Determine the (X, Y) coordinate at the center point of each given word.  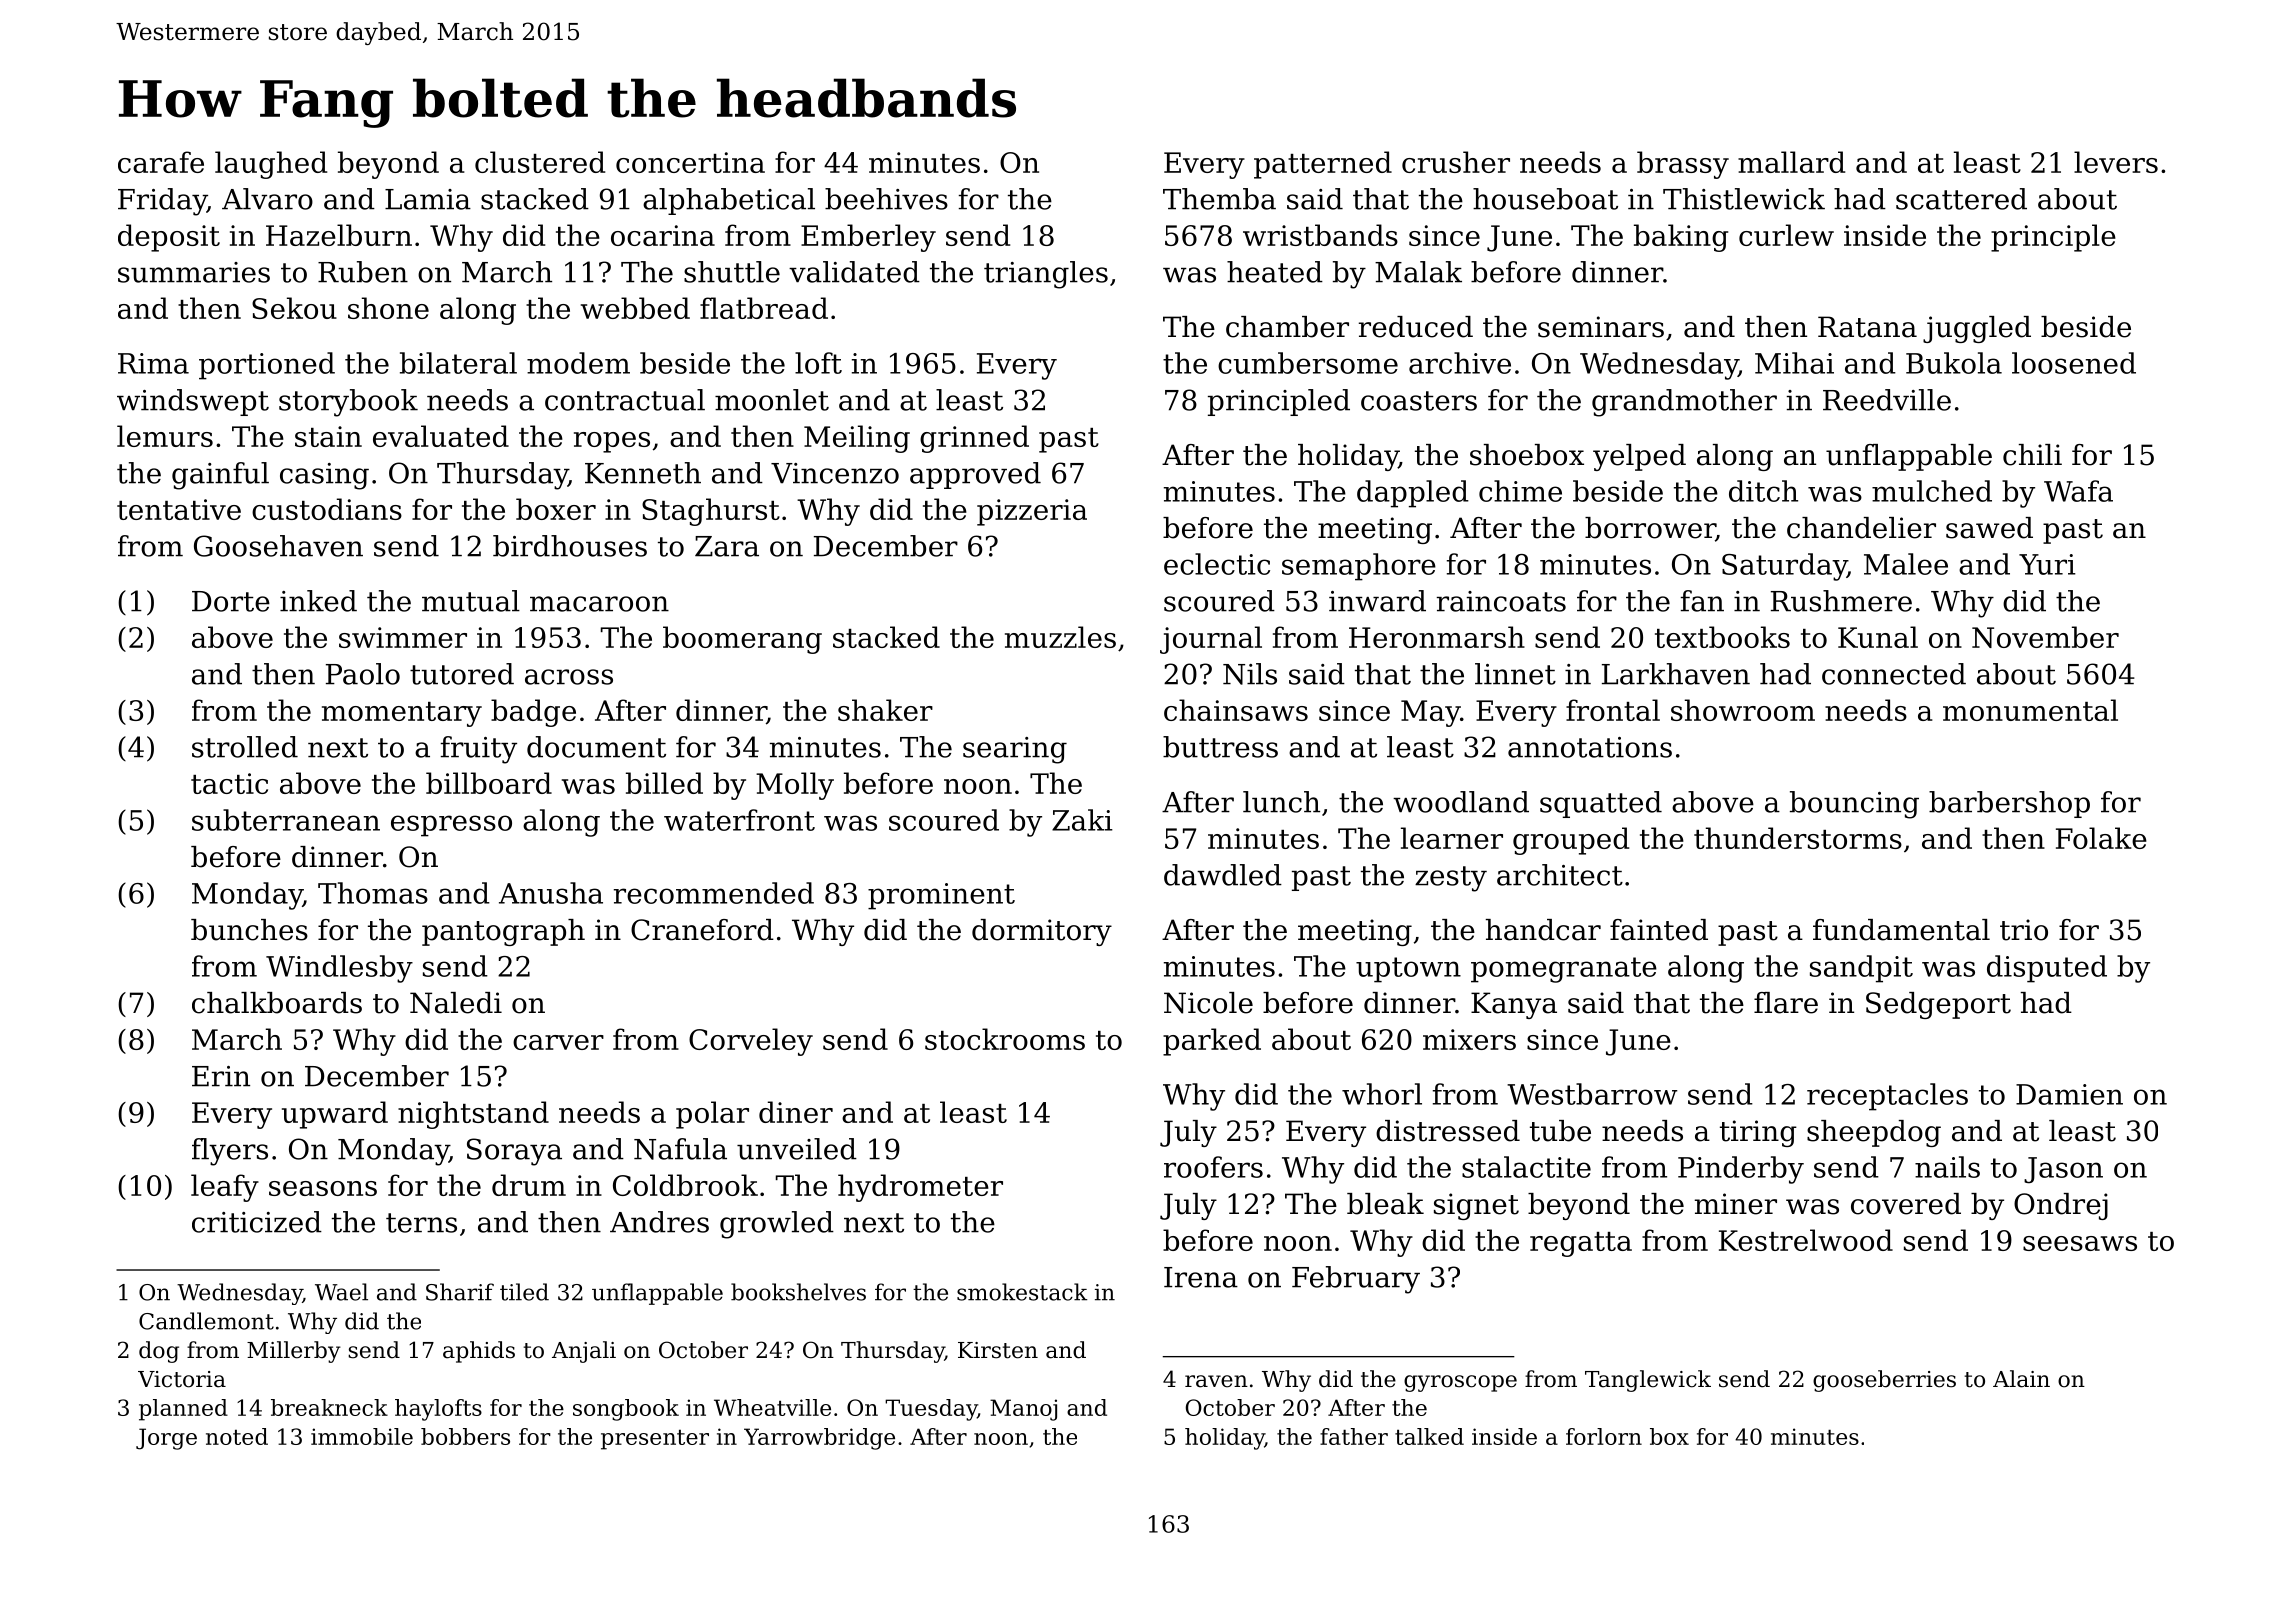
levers (2116, 162)
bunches (249, 930)
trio (2024, 930)
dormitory (1042, 932)
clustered (540, 162)
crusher (1456, 162)
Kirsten (998, 1350)
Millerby (294, 1352)
